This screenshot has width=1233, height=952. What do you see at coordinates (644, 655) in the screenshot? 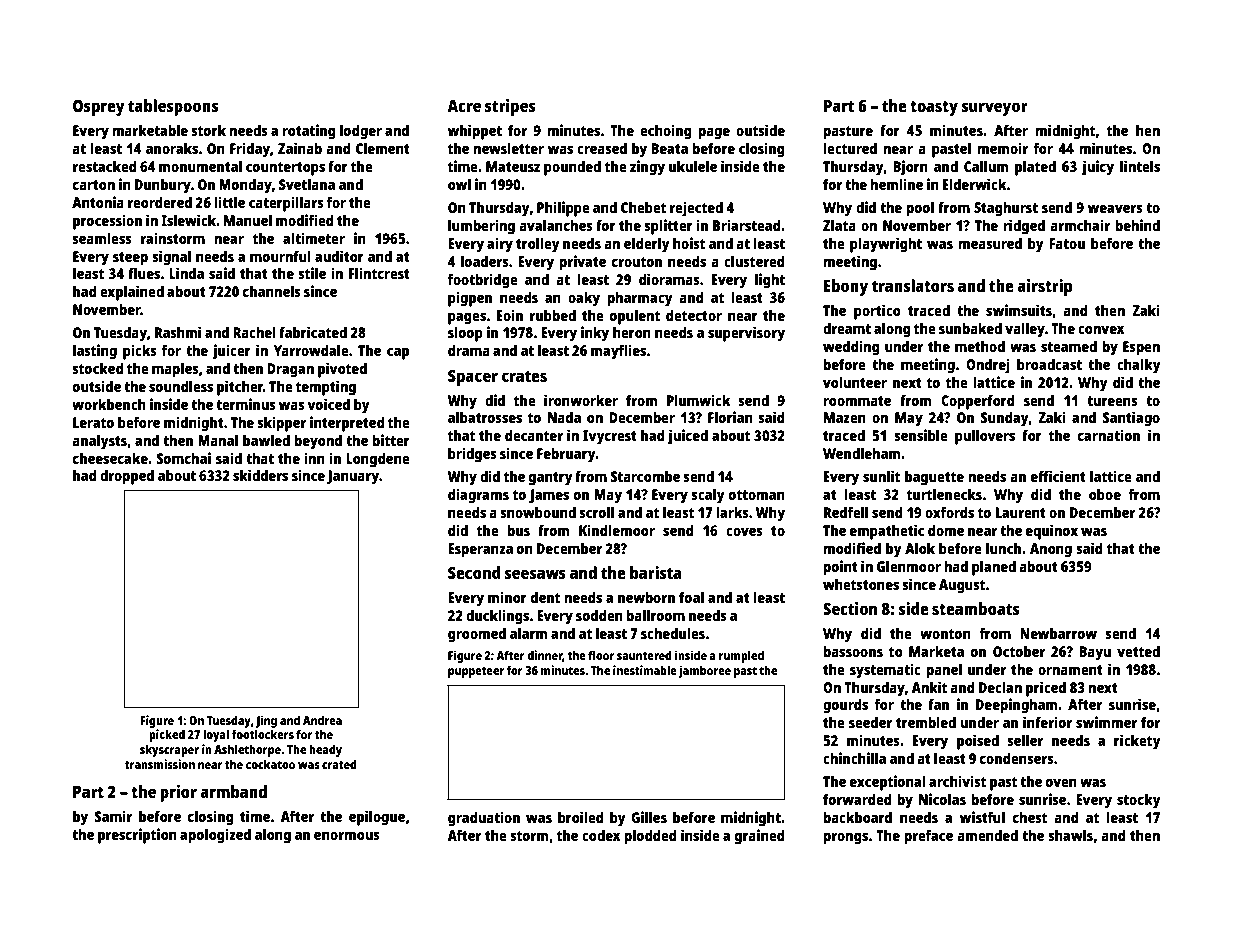
I see `sauntered` at bounding box center [644, 655].
